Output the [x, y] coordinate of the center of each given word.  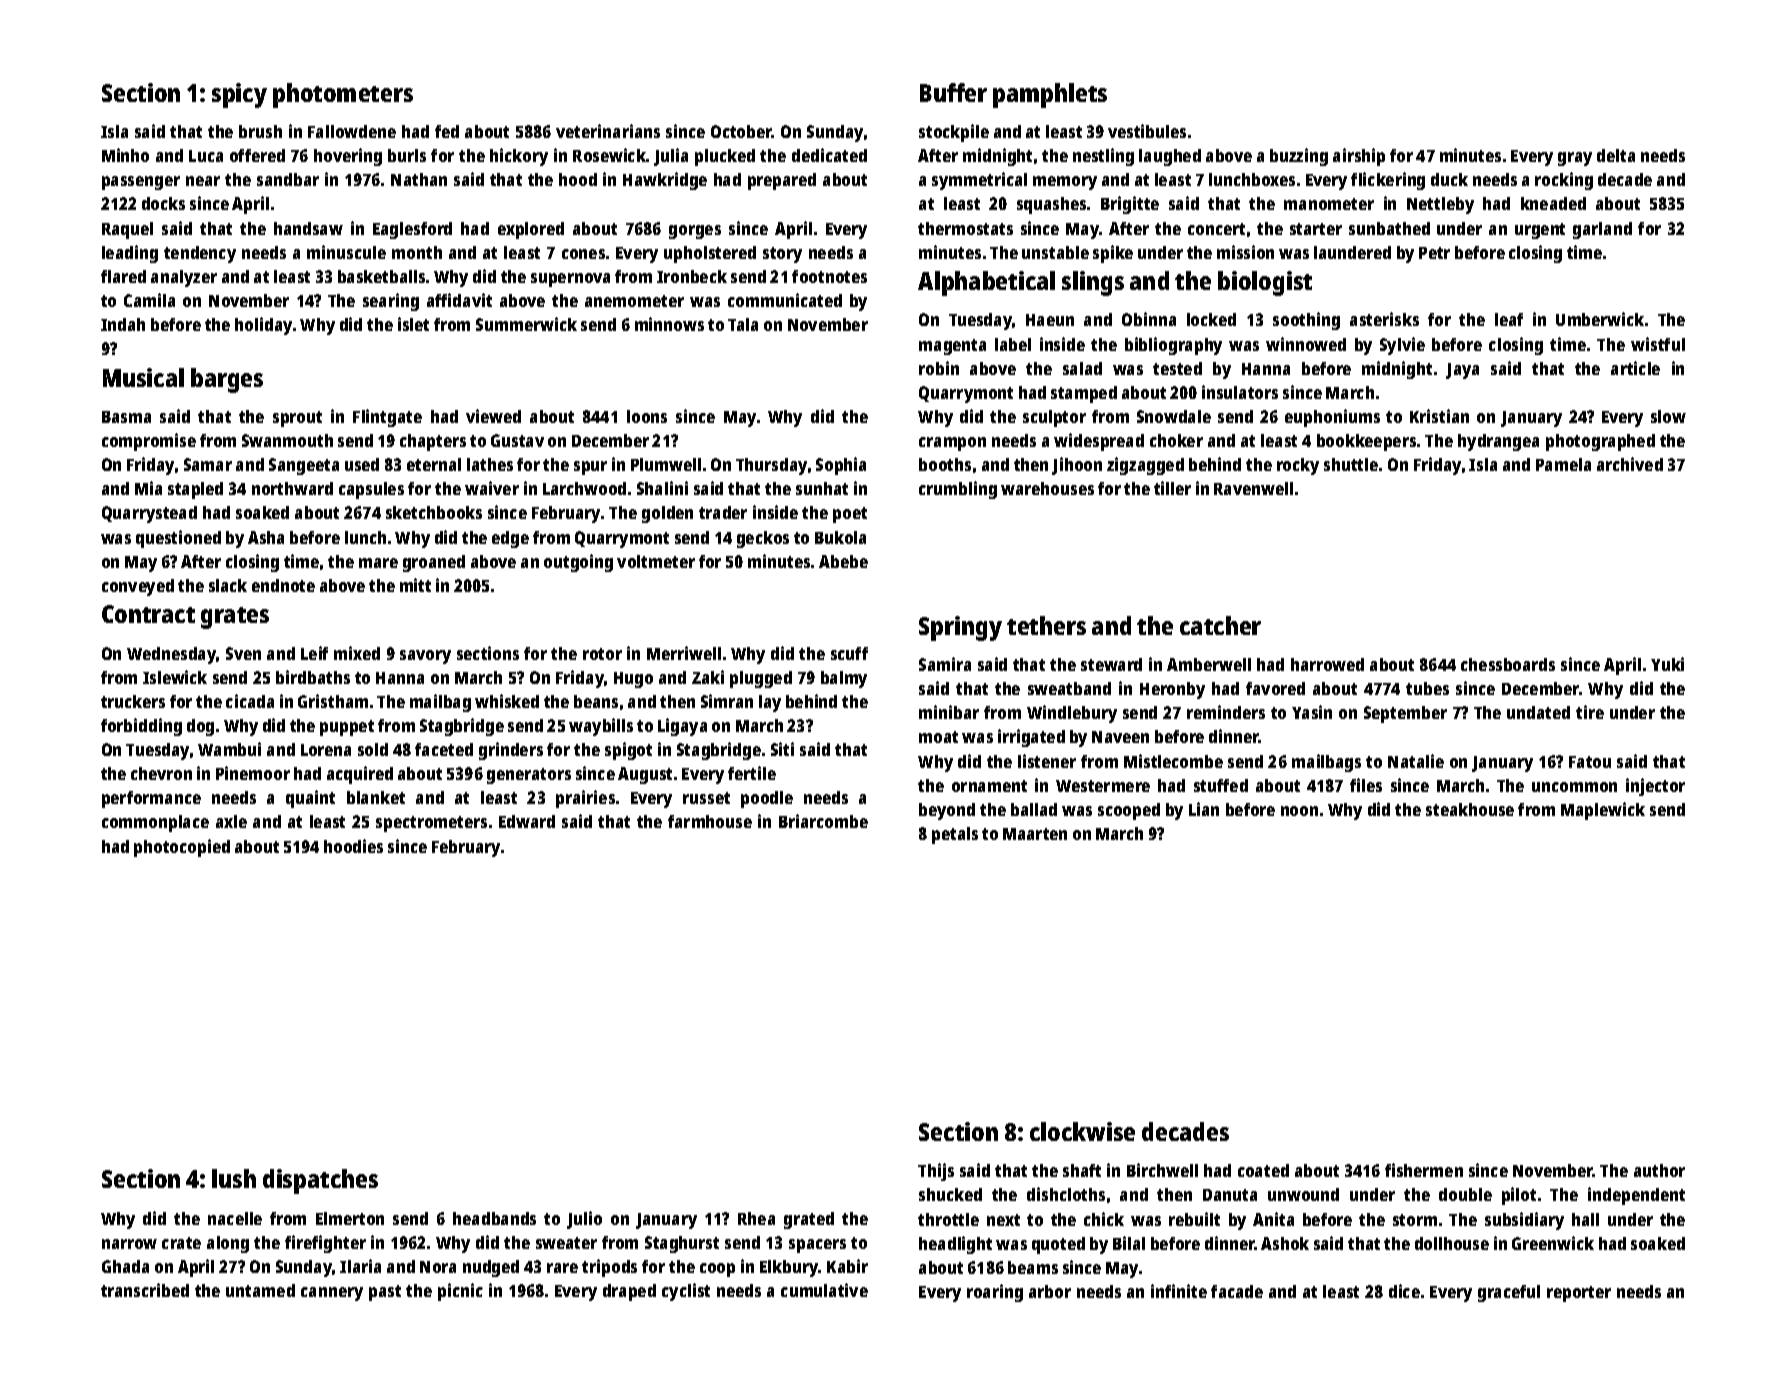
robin [939, 368]
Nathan [419, 179]
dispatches [320, 1181]
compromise [149, 442]
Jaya [1462, 371]
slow [1668, 416]
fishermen [1424, 1170]
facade [1237, 1291]
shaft [1082, 1170]
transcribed [145, 1290]
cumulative [824, 1290]
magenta [952, 347]
